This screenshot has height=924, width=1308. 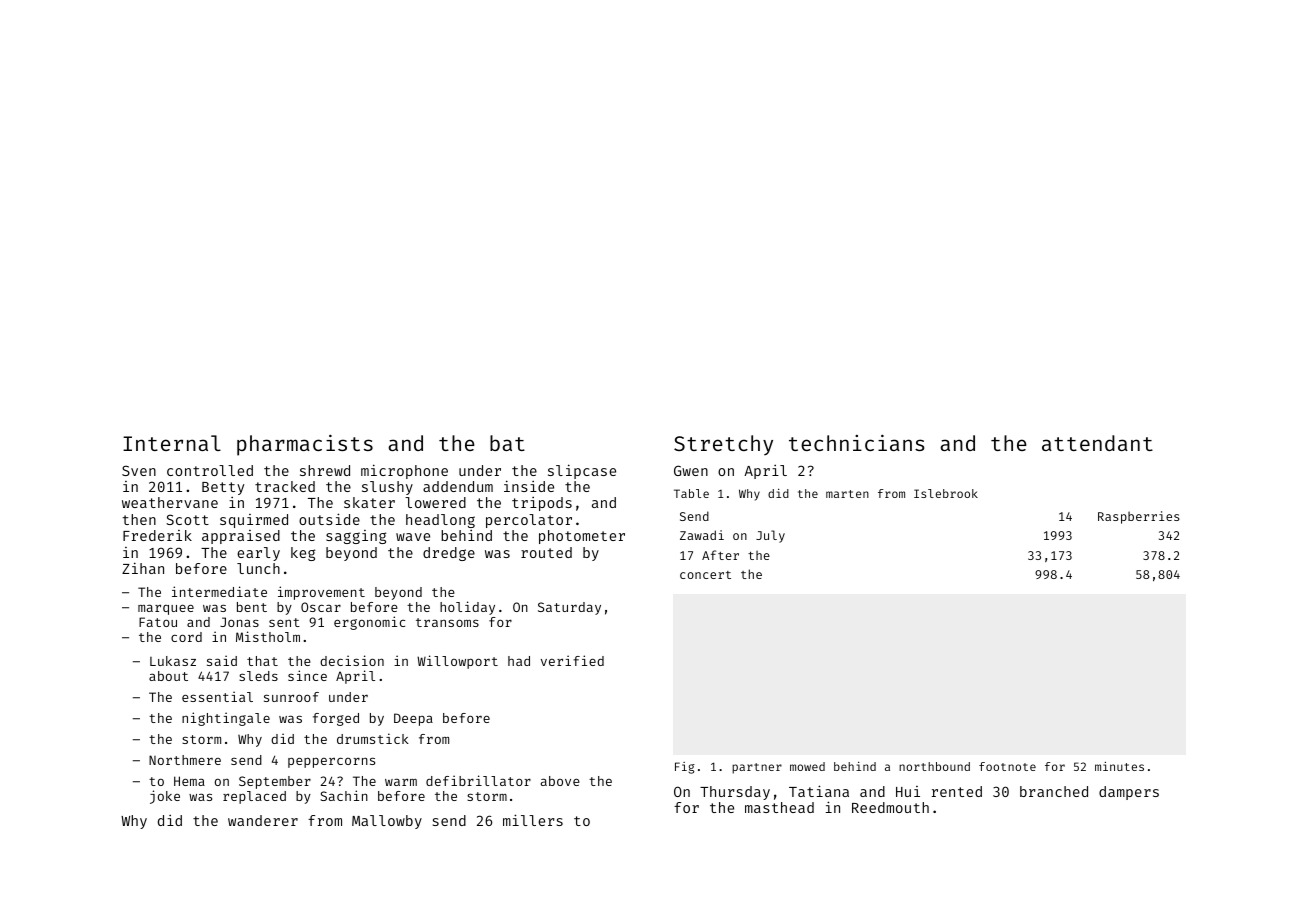 I want to click on keg, so click(x=303, y=554).
